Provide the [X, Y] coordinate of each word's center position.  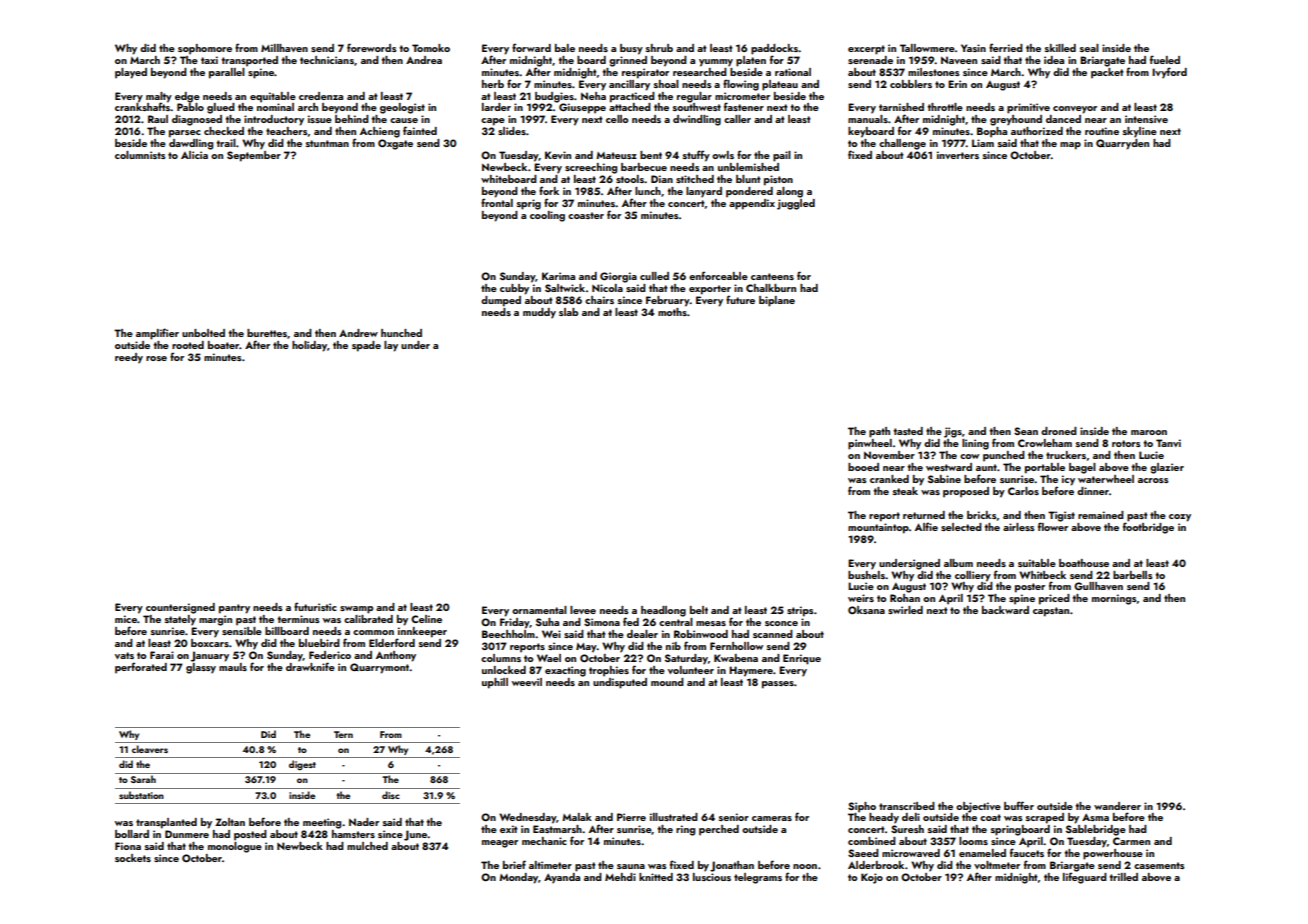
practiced [632, 97]
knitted [656, 877]
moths [672, 312]
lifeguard [1085, 878]
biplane [777, 301]
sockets [133, 858]
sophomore [205, 49]
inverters [958, 155]
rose [156, 358]
